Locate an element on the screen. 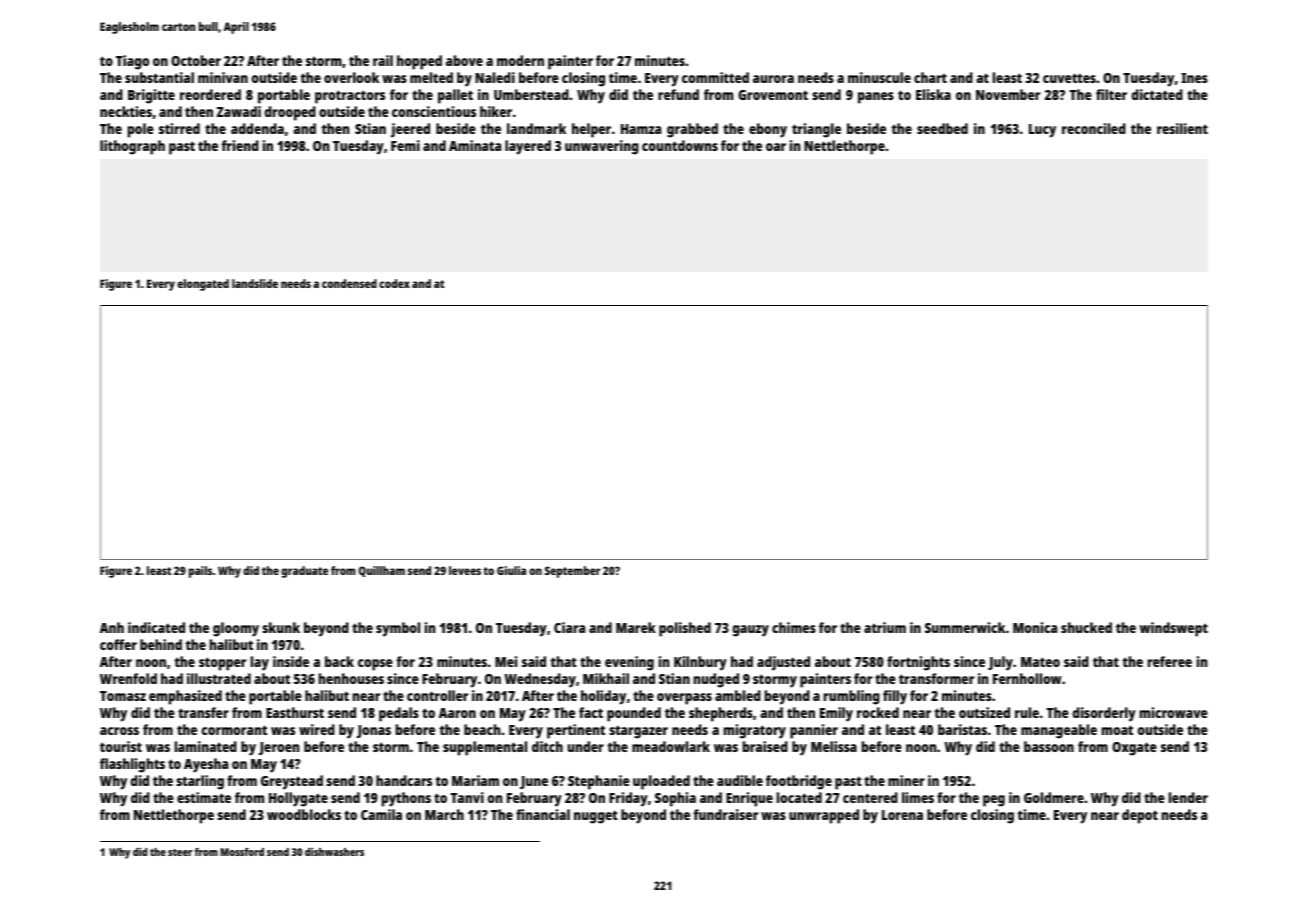  graduate is located at coordinates (304, 572).
